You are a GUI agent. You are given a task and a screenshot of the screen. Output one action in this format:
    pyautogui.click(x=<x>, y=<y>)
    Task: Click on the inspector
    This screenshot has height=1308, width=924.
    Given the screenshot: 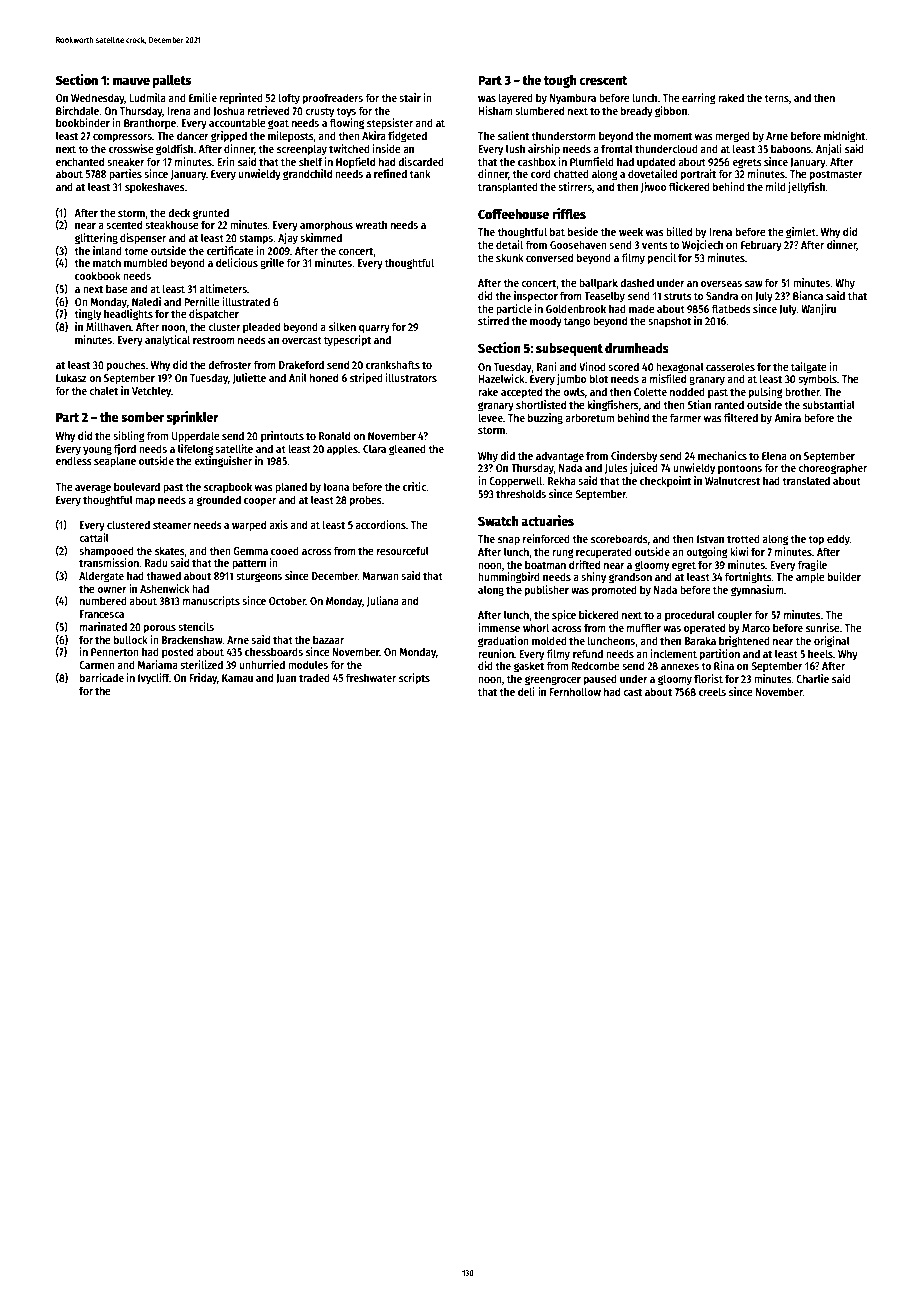 What is the action you would take?
    pyautogui.click(x=536, y=297)
